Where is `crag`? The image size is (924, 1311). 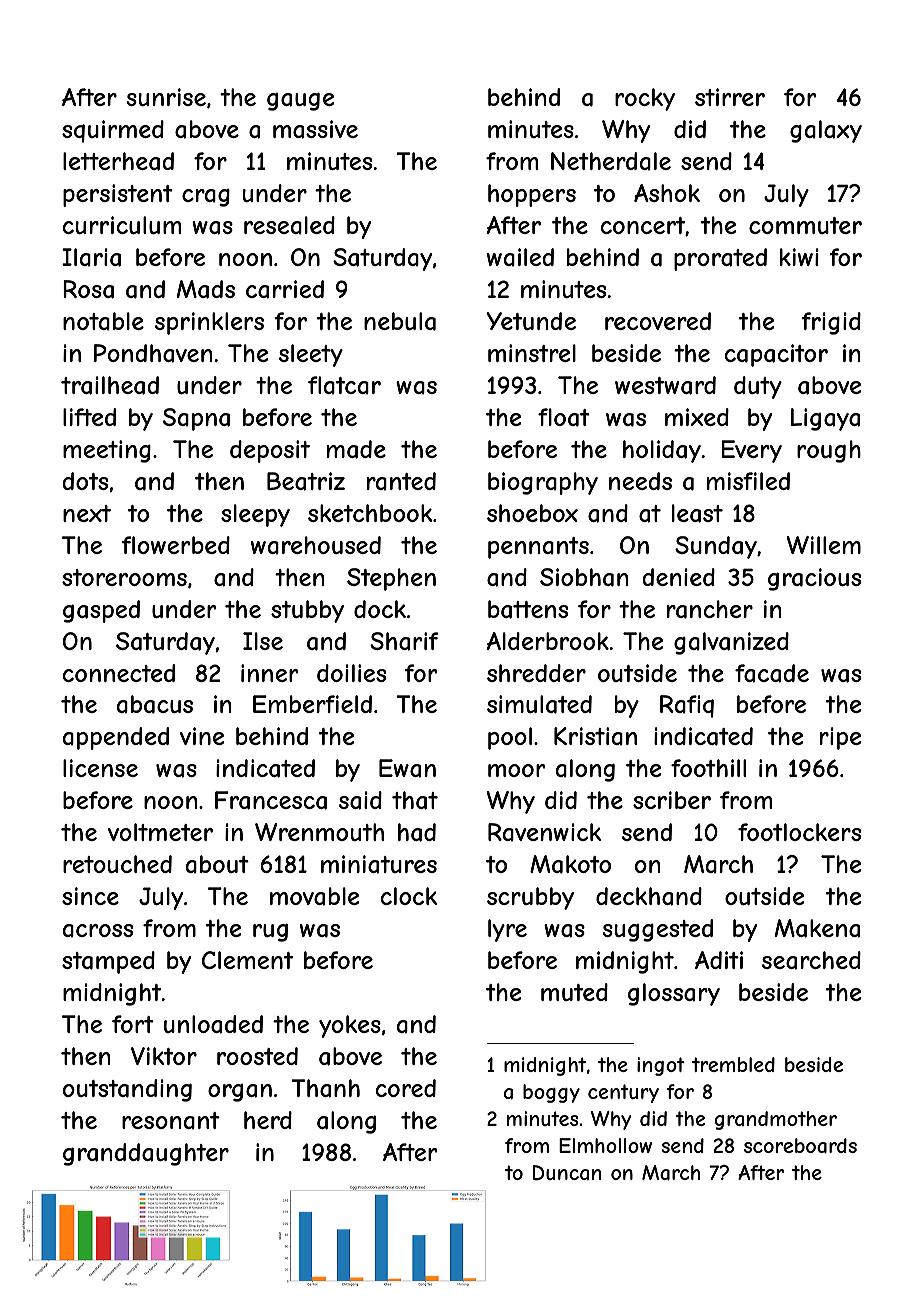
crag is located at coordinates (206, 197).
